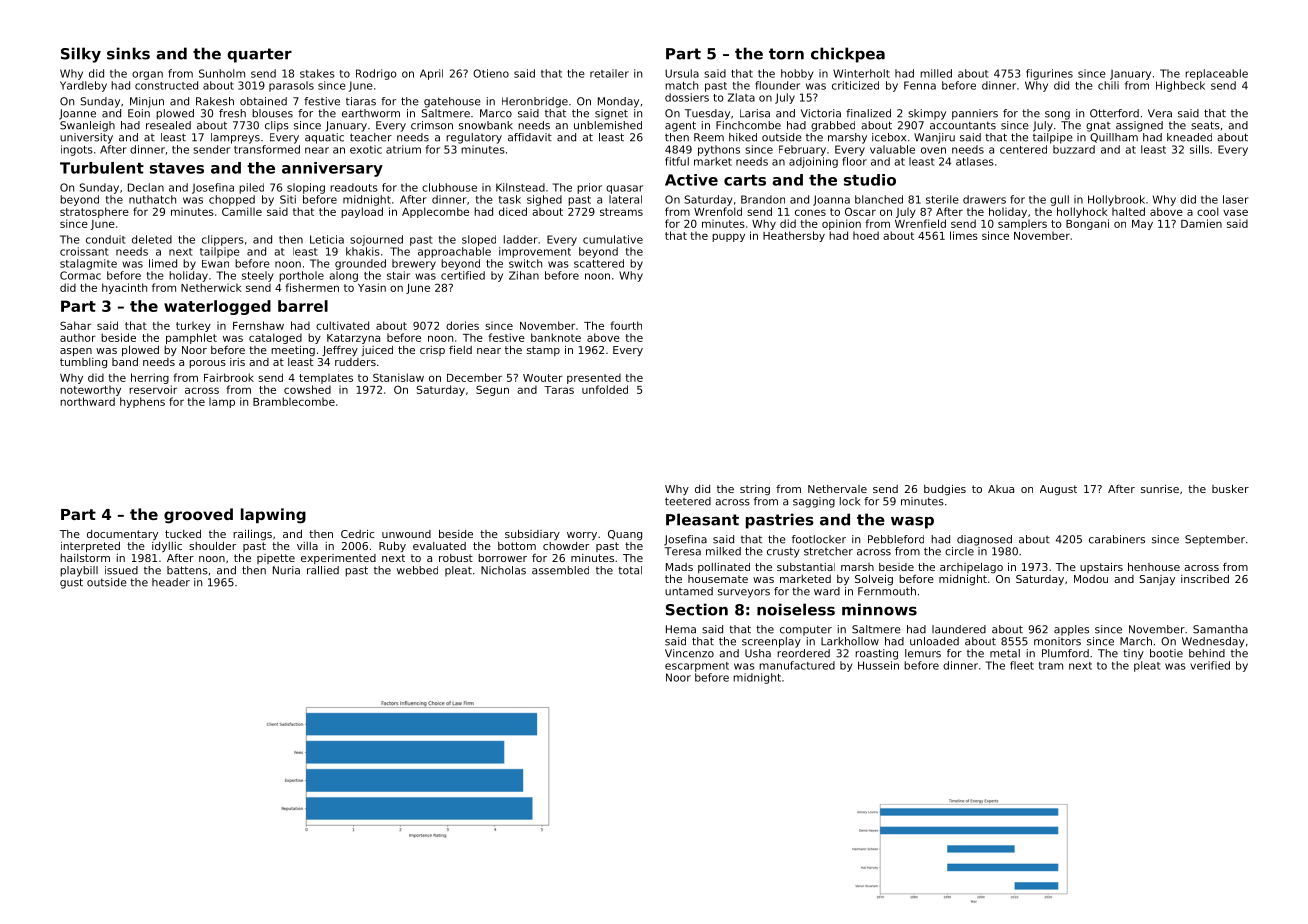 Image resolution: width=1308 pixels, height=924 pixels. I want to click on evaluated, so click(439, 546).
